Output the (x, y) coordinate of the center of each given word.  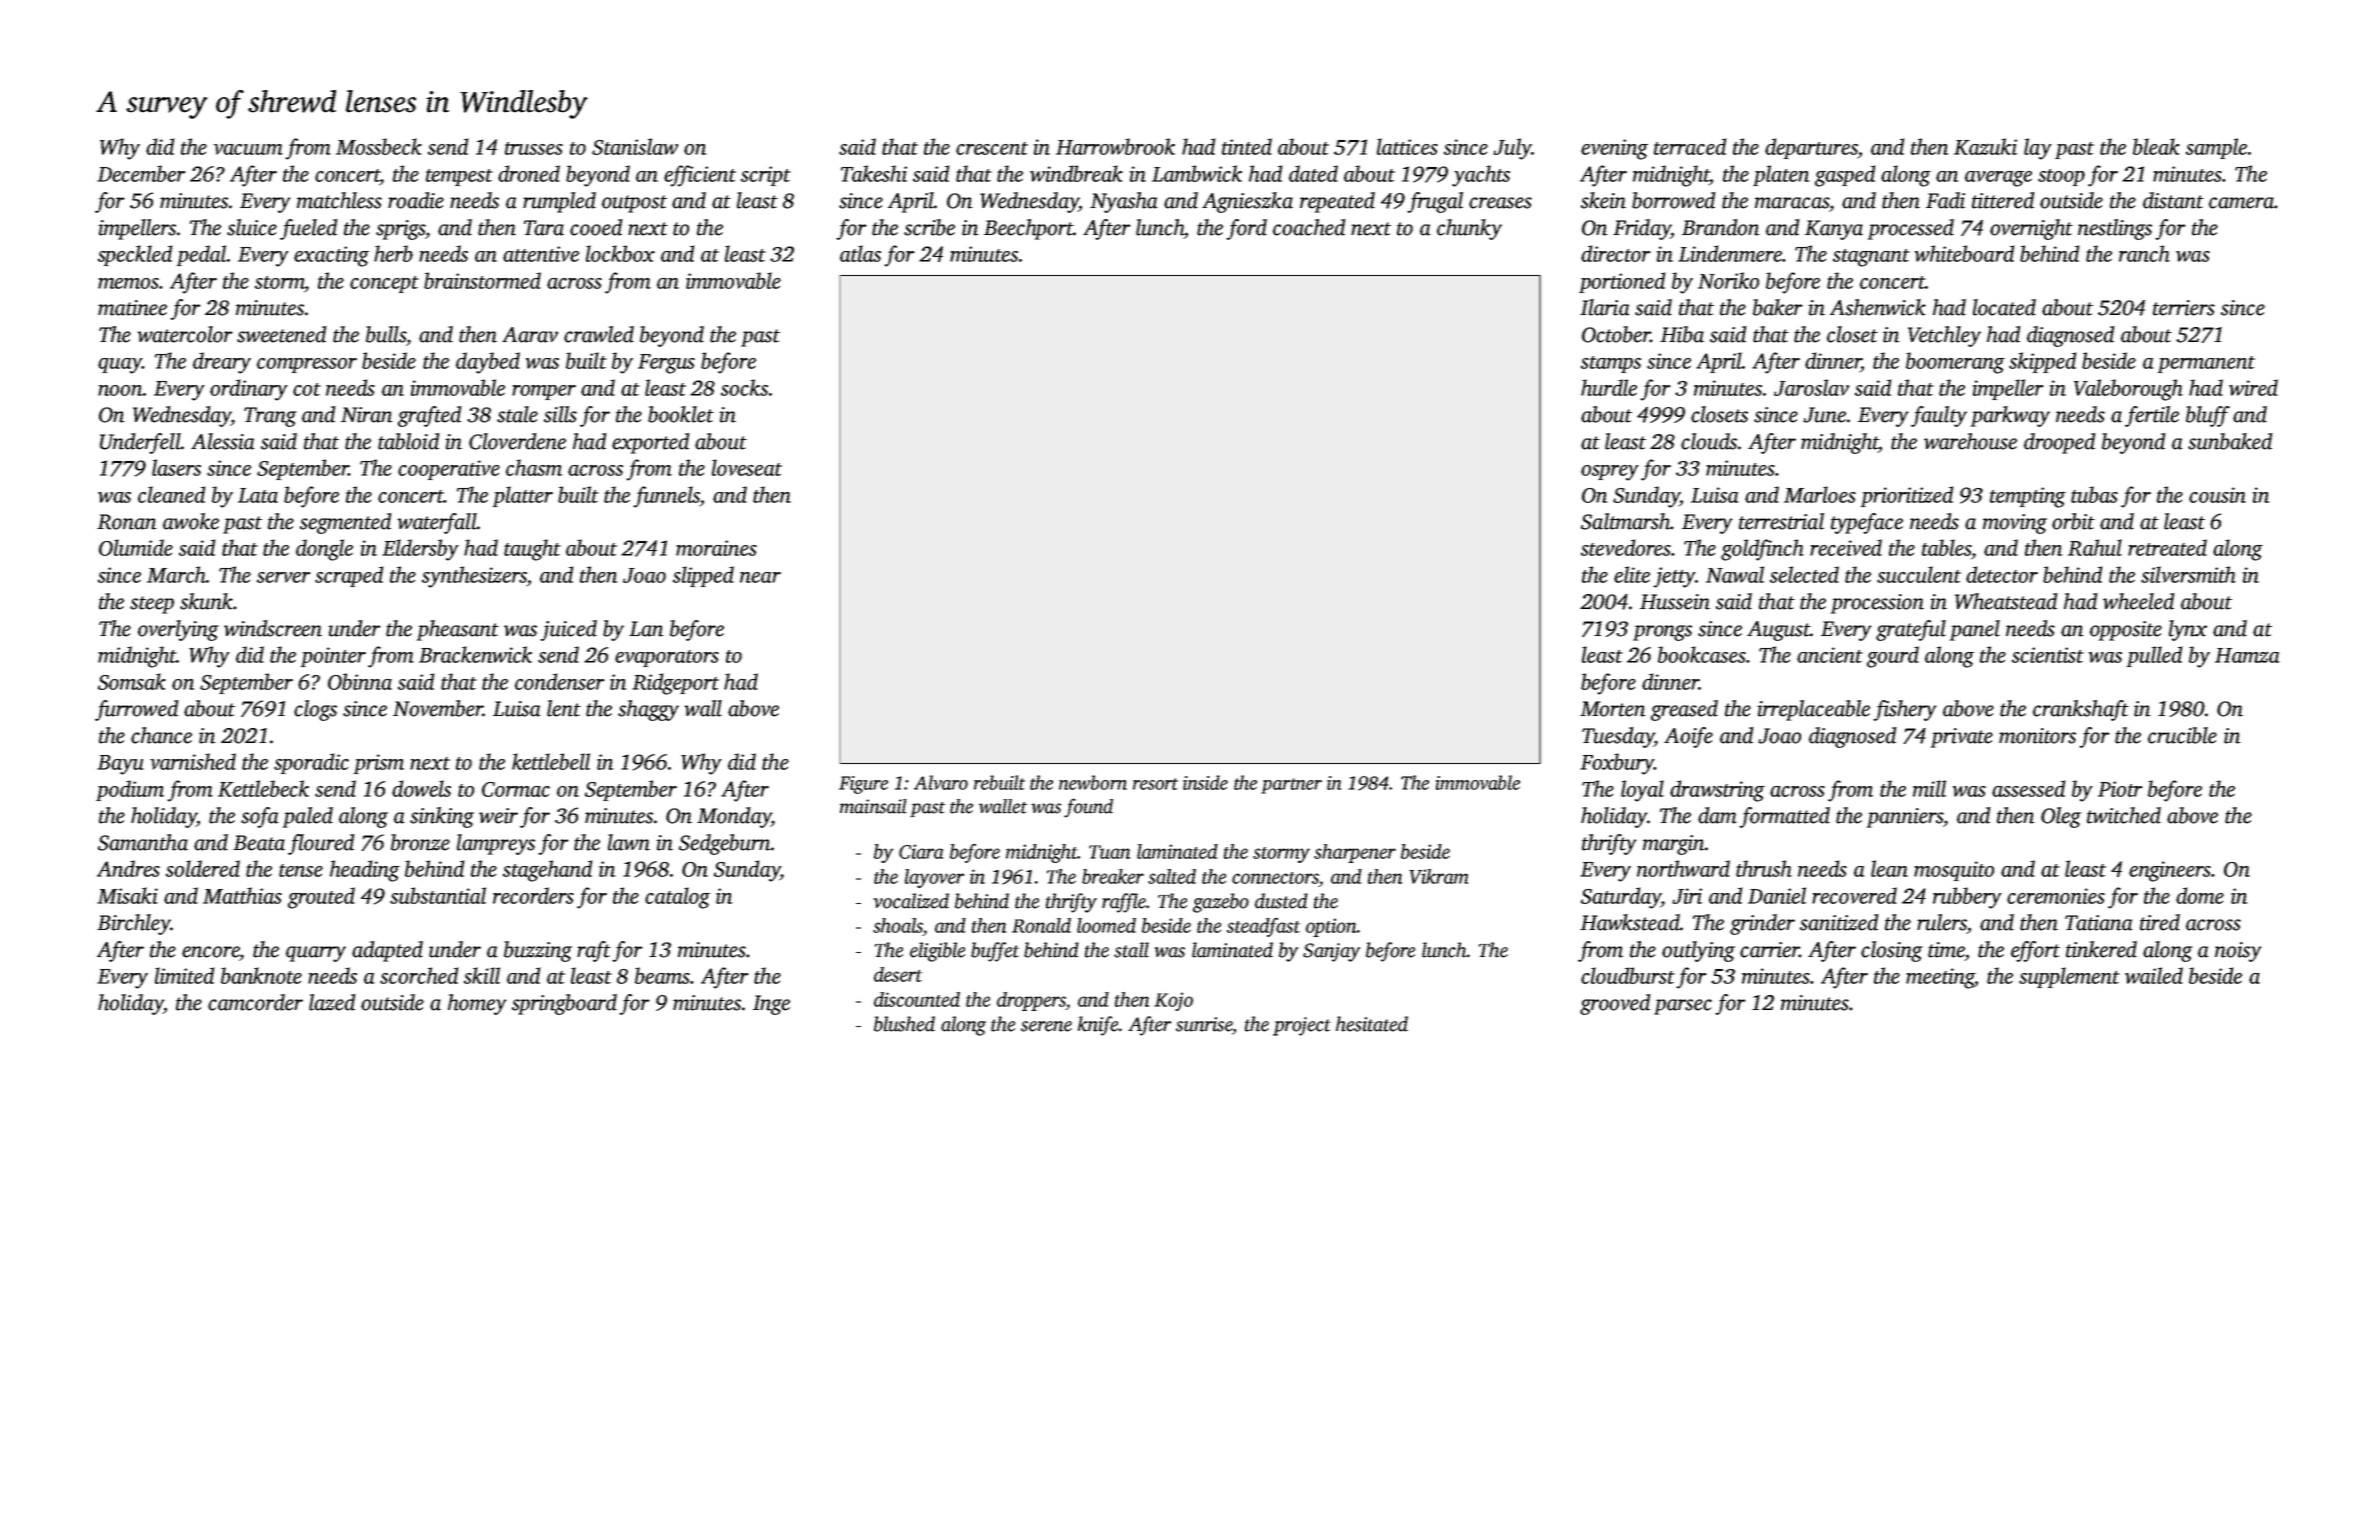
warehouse (1970, 441)
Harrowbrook (1115, 146)
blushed (904, 1024)
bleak (2156, 146)
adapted (387, 951)
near (760, 577)
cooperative (449, 470)
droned (529, 173)
